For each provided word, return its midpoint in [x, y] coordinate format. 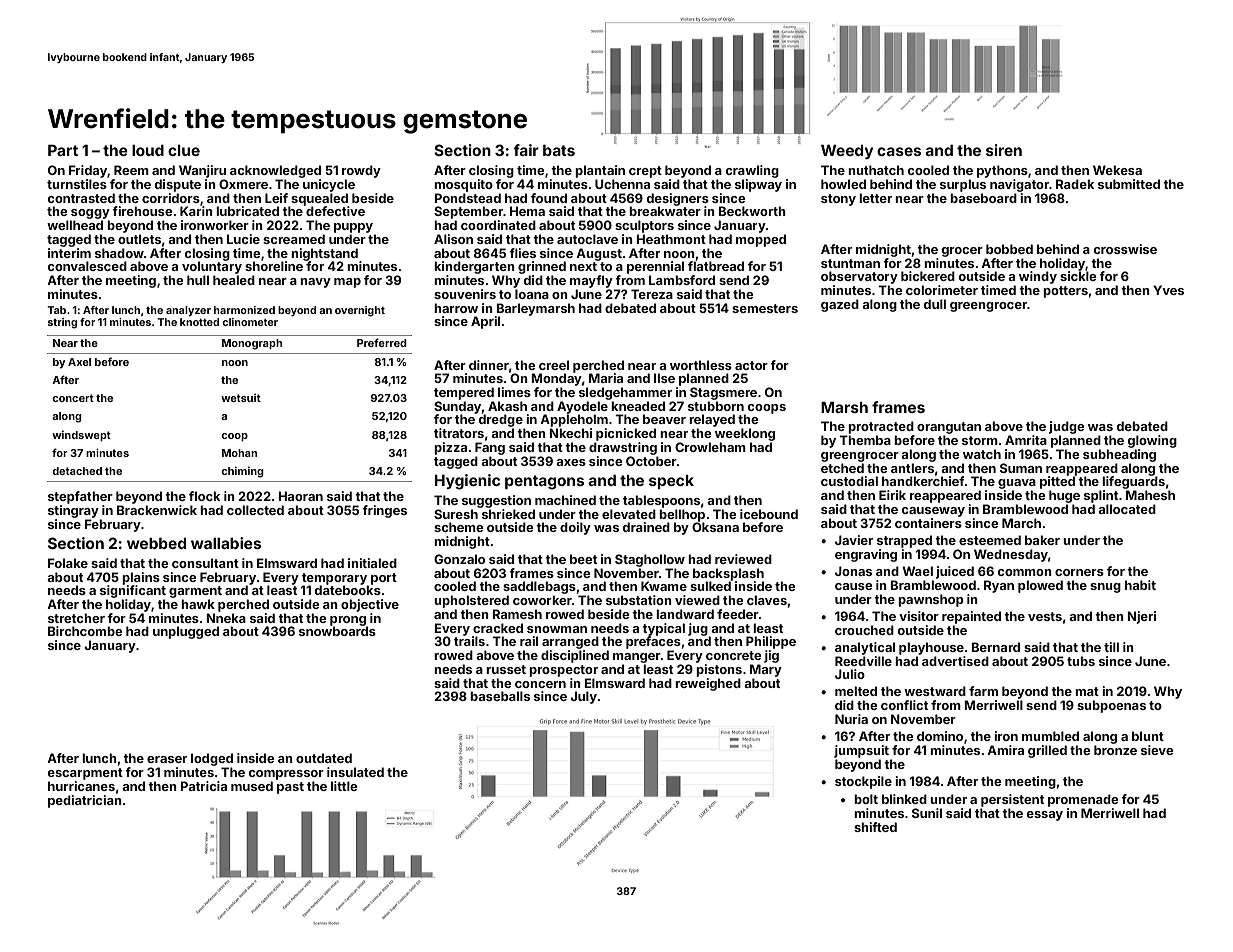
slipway [758, 185]
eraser [167, 759]
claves [767, 600]
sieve [1157, 750]
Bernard [996, 647]
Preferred [382, 342]
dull [935, 304]
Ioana [532, 294]
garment [195, 592]
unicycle [329, 185]
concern [540, 684]
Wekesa [1117, 170]
